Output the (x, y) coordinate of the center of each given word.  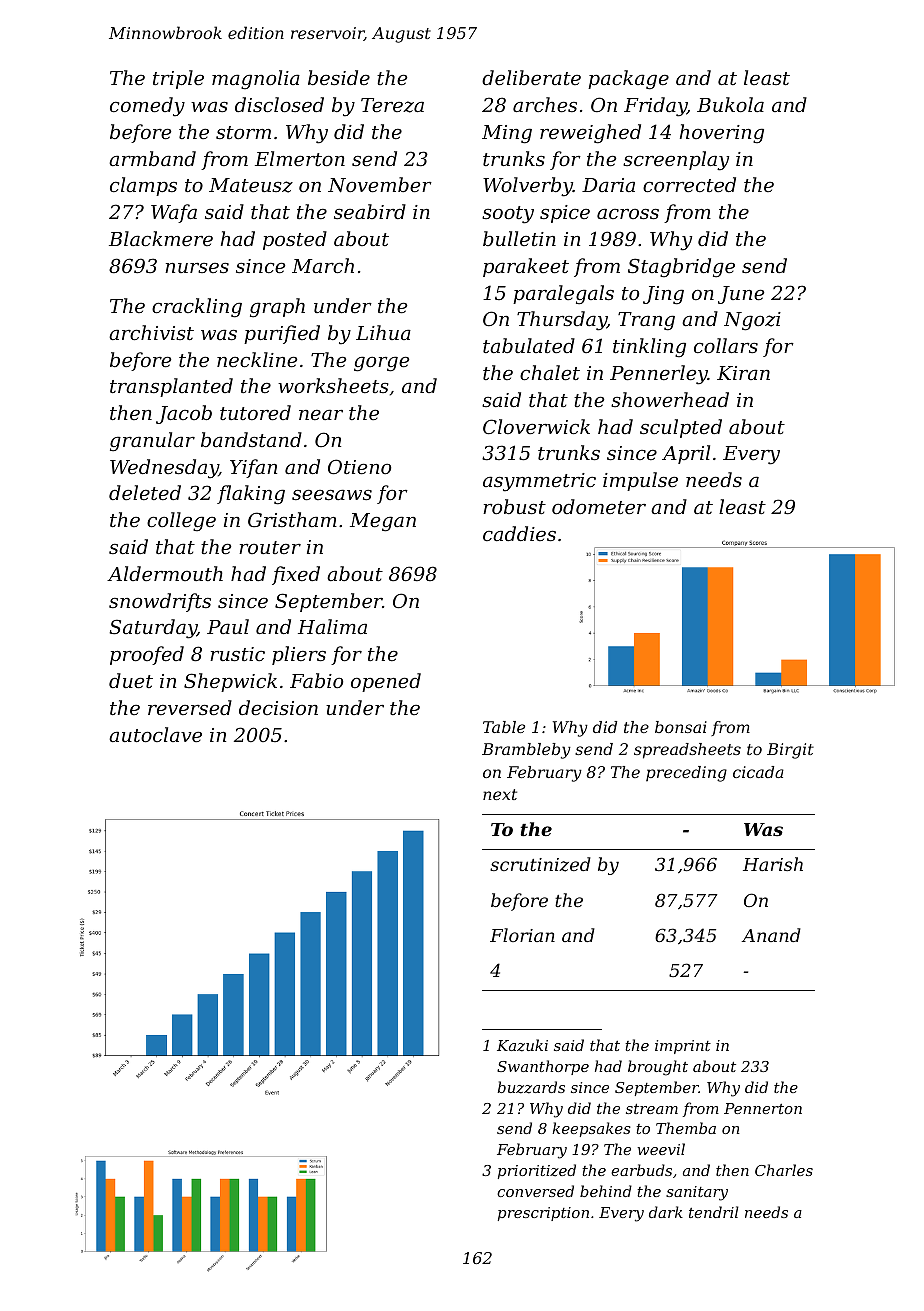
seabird (370, 211)
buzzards (531, 1087)
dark (666, 1212)
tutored (255, 412)
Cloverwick (536, 426)
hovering (722, 133)
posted (295, 240)
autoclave (155, 734)
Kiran (743, 373)
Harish (773, 864)
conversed (535, 1191)
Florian (522, 935)
